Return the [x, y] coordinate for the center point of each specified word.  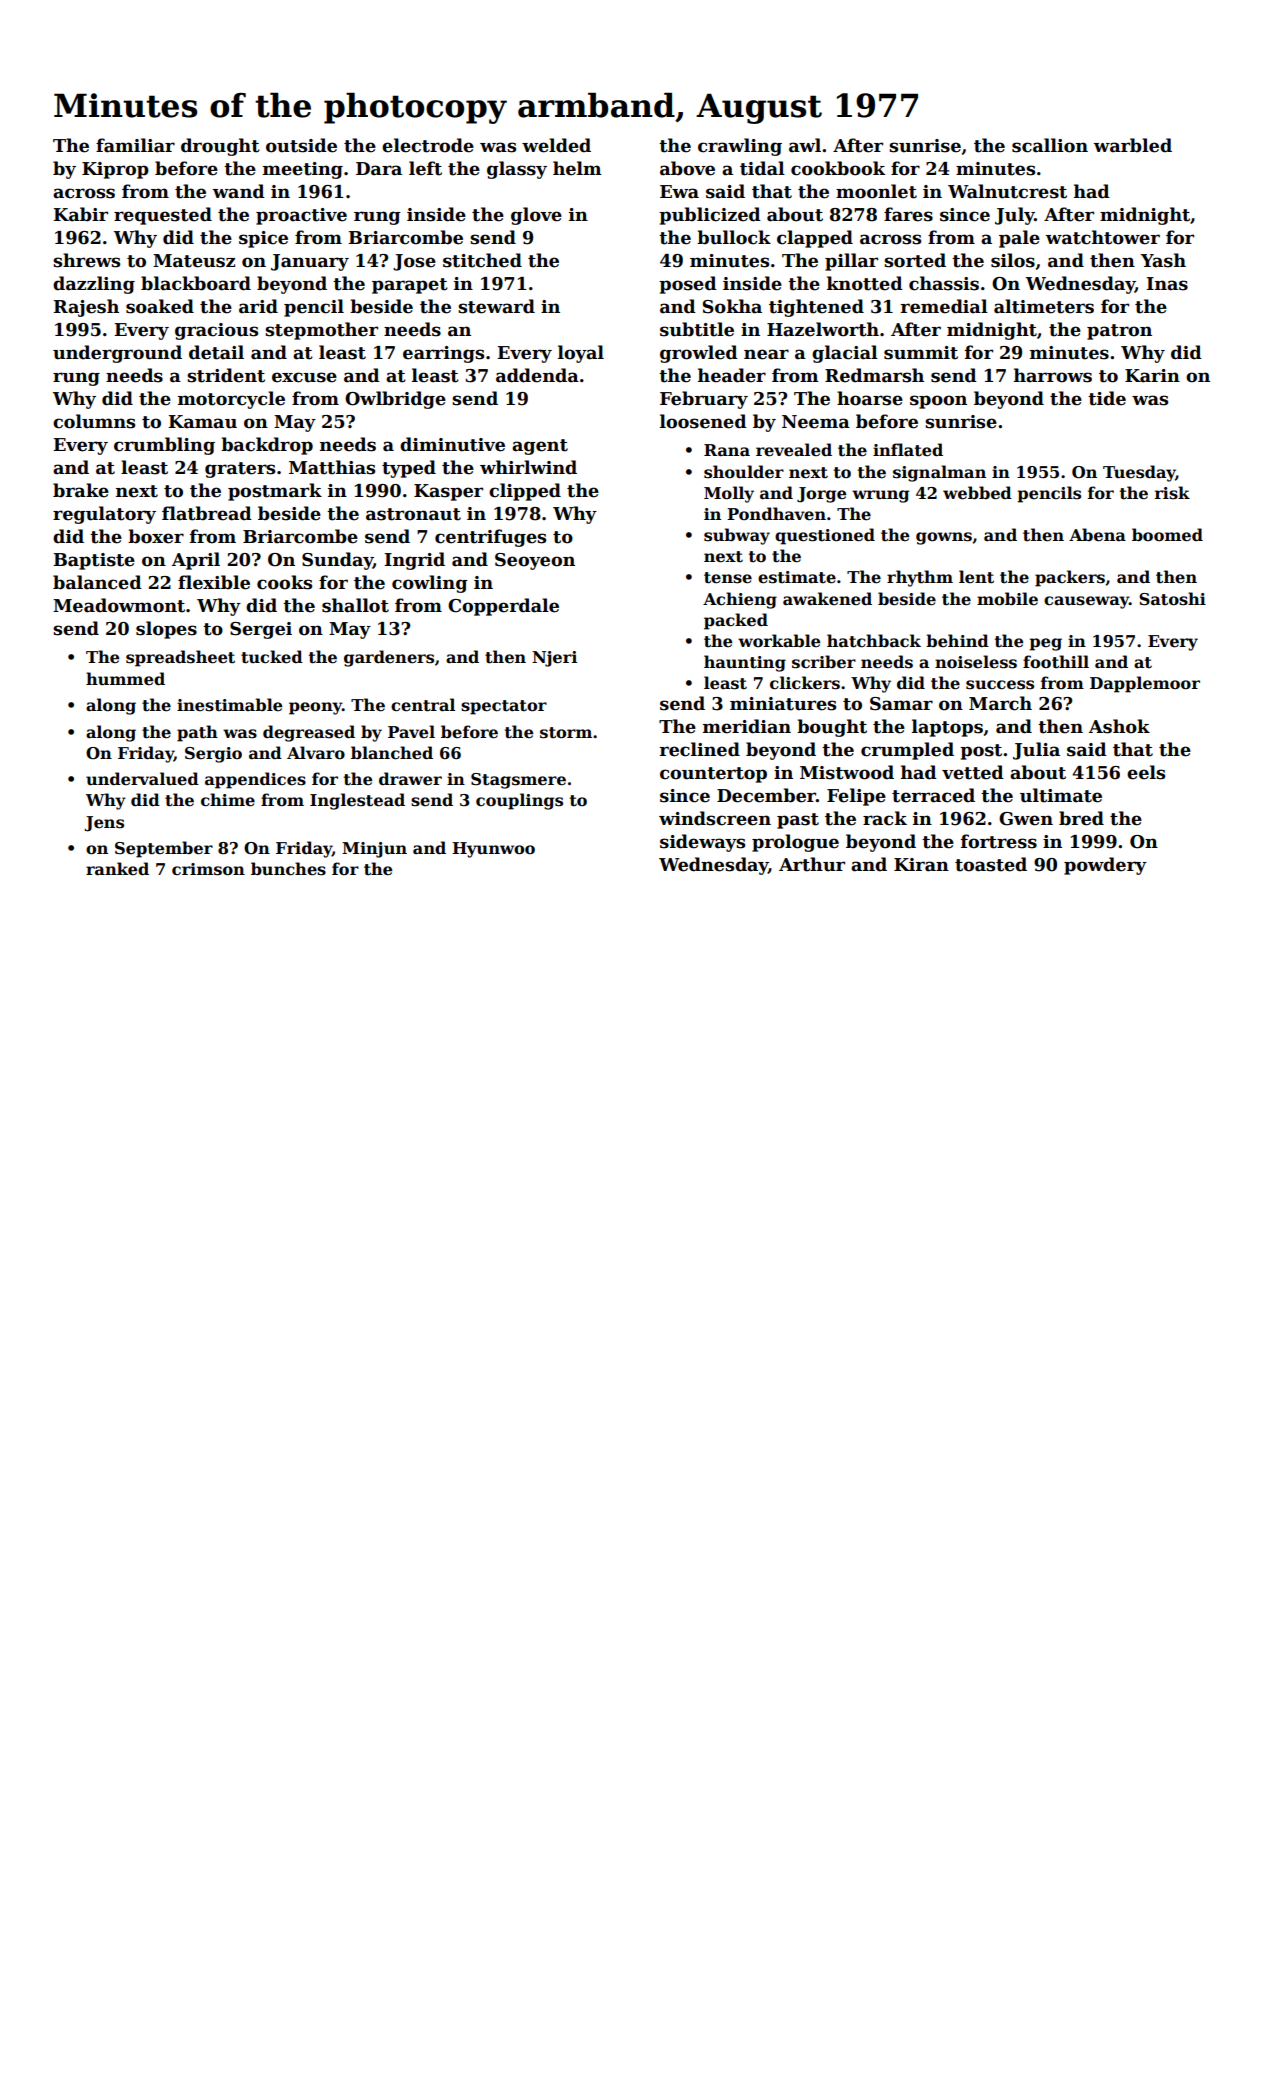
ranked [117, 869]
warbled [1133, 145]
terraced [933, 795]
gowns [944, 538]
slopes [166, 630]
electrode [428, 145]
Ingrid [414, 561]
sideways [702, 843]
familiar [135, 145]
